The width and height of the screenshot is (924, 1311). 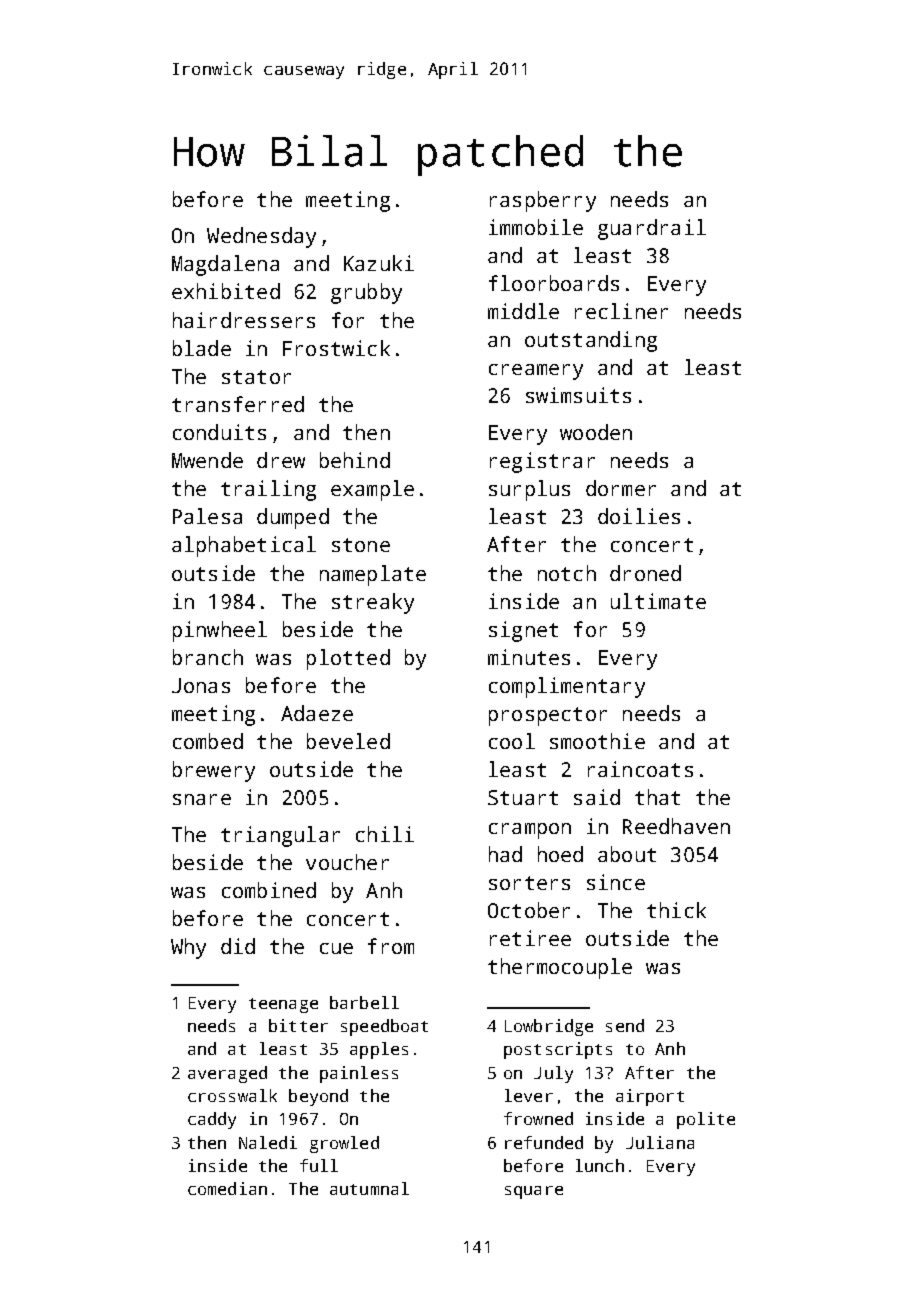 I want to click on Juliana, so click(x=660, y=1142).
